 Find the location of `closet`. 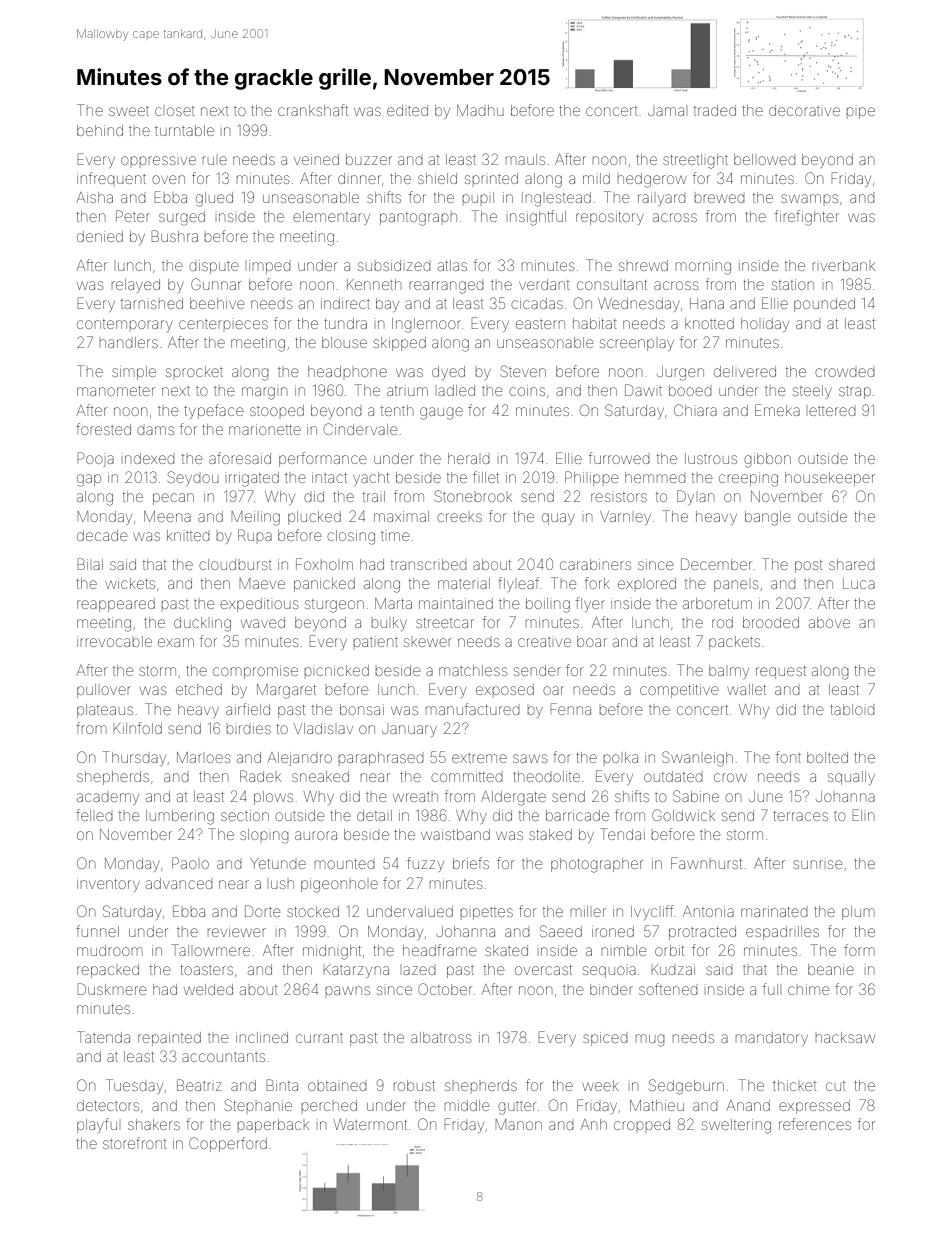

closet is located at coordinates (175, 111).
